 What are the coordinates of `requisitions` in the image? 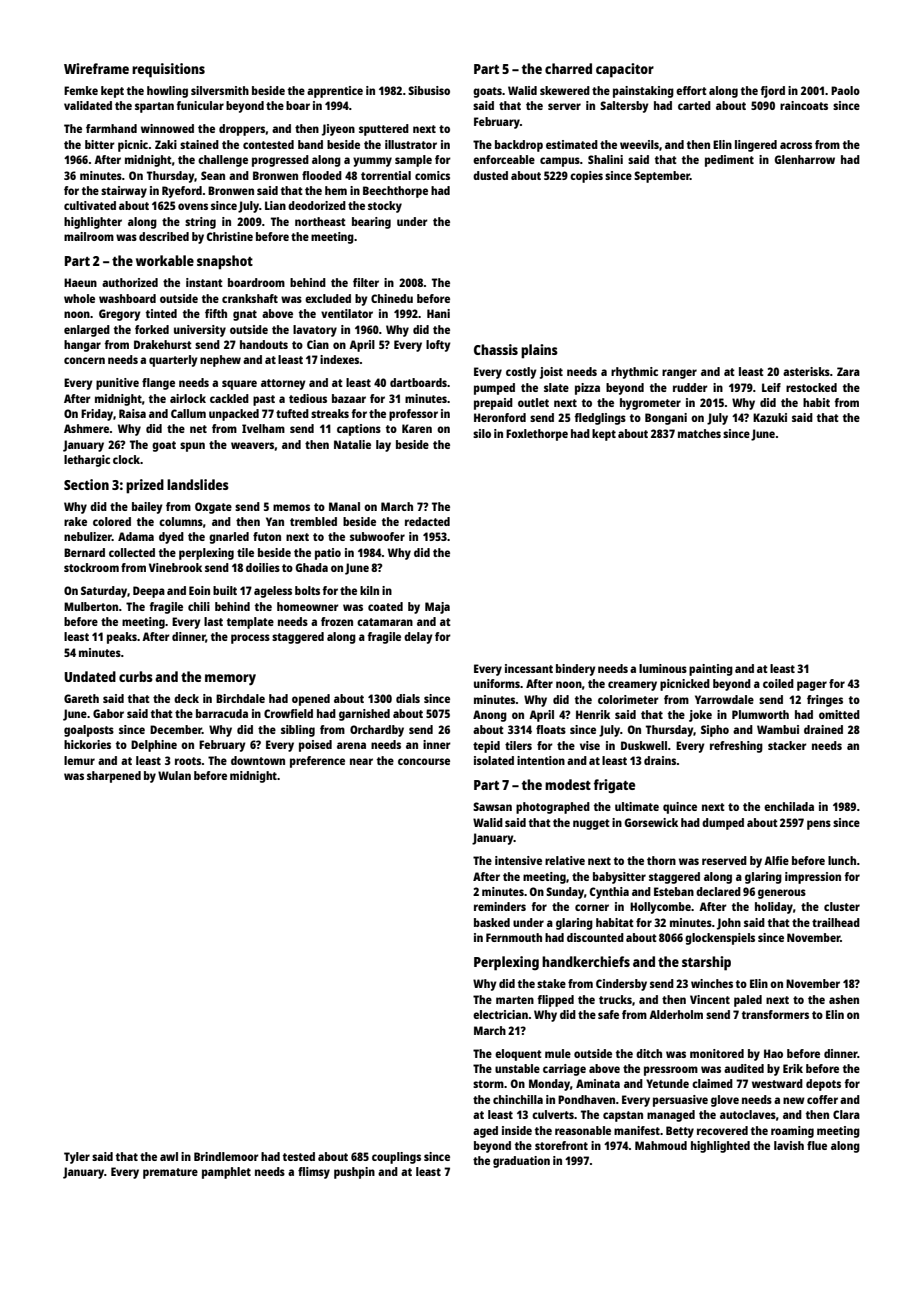 It's located at (168, 70).
